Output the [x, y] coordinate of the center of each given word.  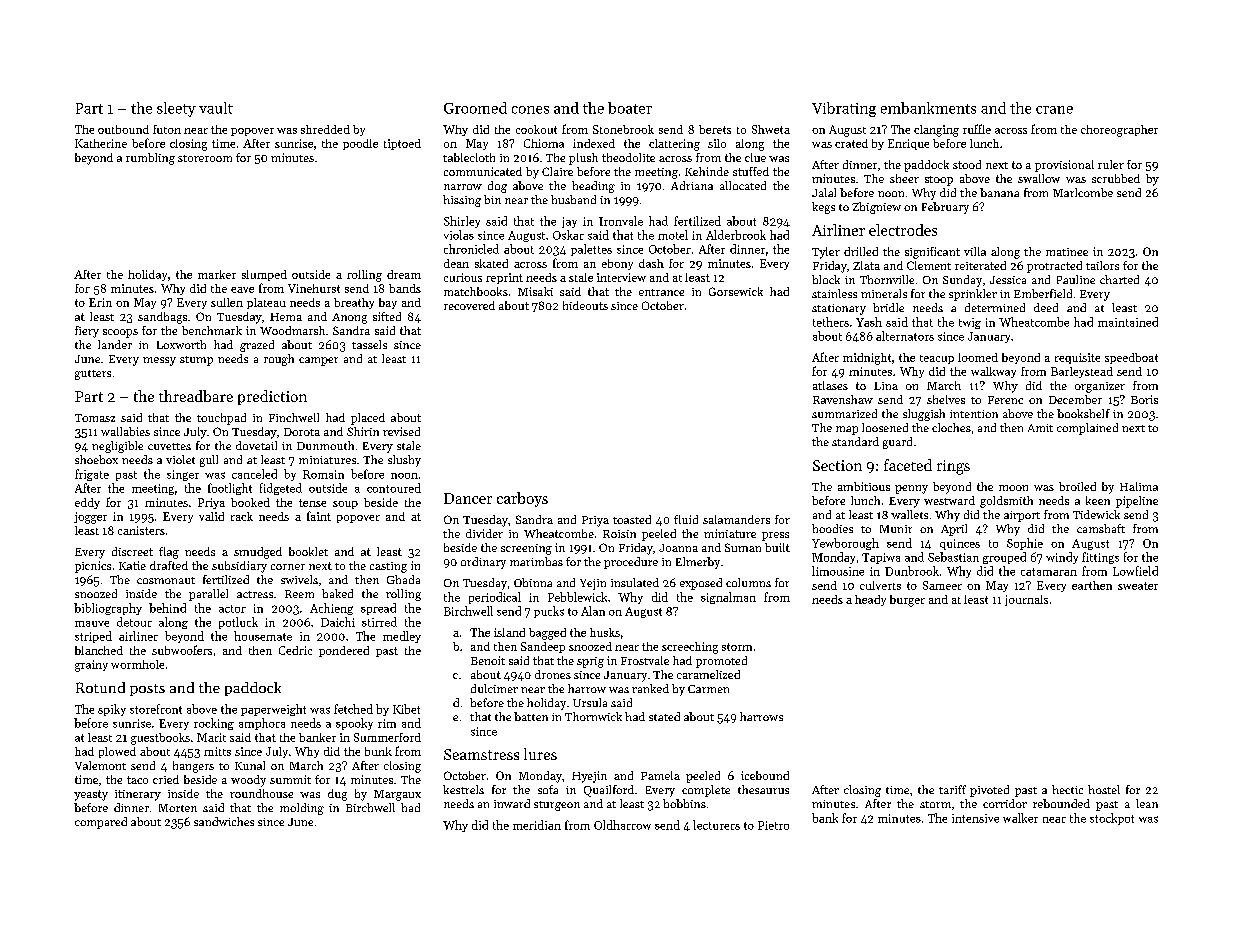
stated [664, 716]
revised [401, 431]
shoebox [96, 459]
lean [1147, 803]
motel [673, 235]
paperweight [273, 710]
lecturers [716, 825]
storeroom [205, 158]
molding [302, 809]
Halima [1139, 486]
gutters [93, 375]
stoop [939, 181]
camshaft [1101, 528]
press [775, 536]
